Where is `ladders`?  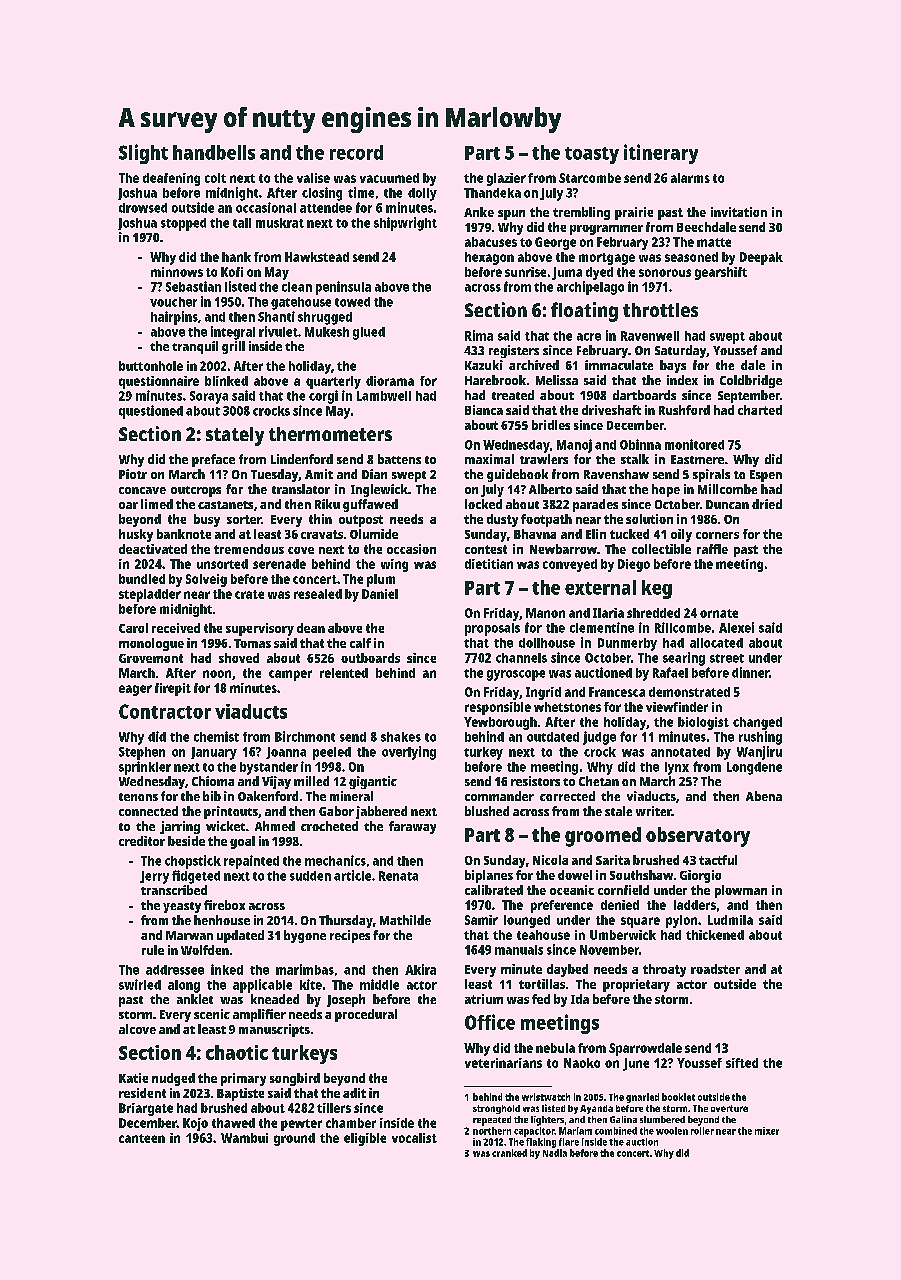
ladders is located at coordinates (695, 905).
